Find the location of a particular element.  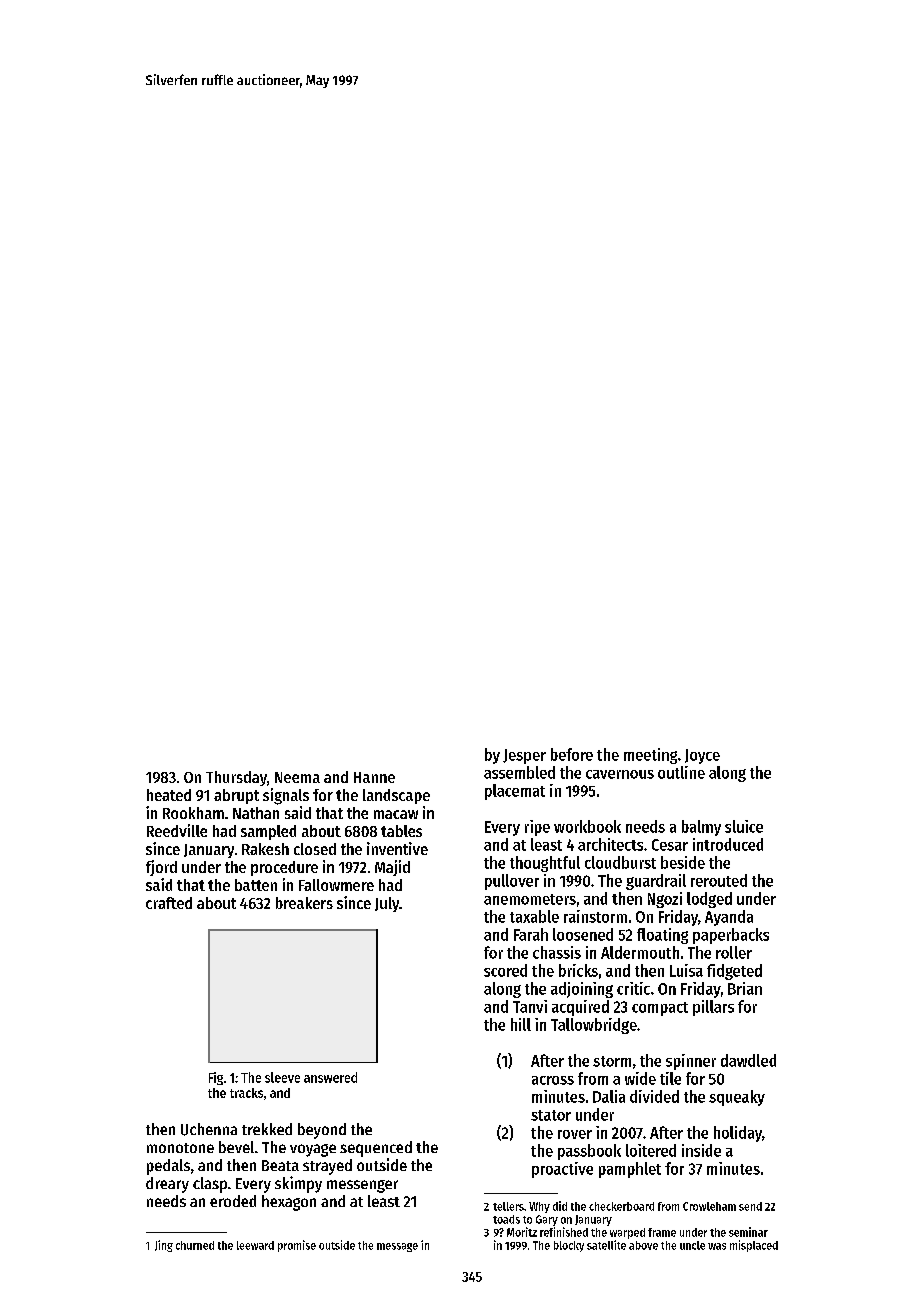

heated is located at coordinates (169, 795).
